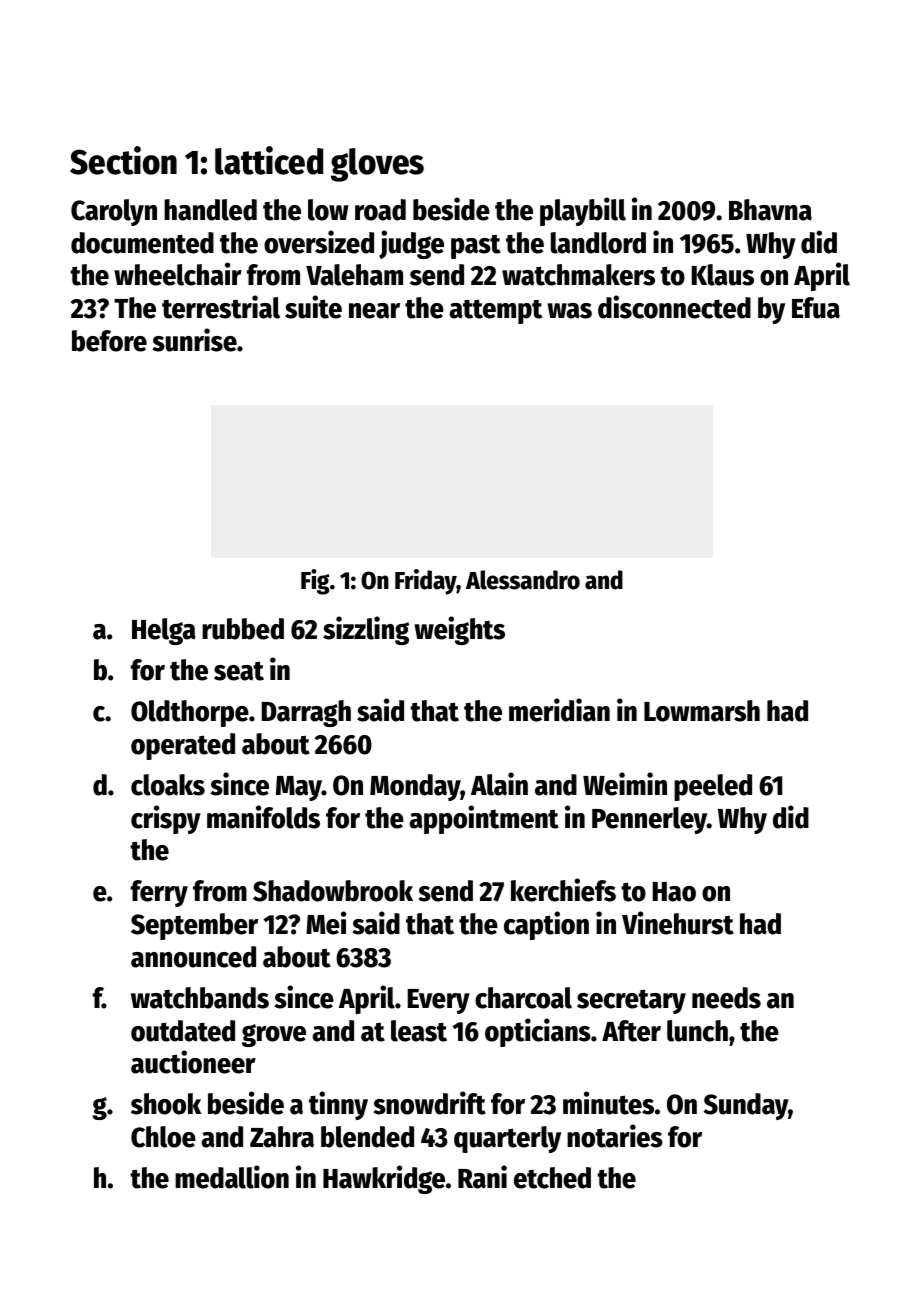  Describe the element at coordinates (384, 1179) in the image. I see `Hawkridge` at that location.
